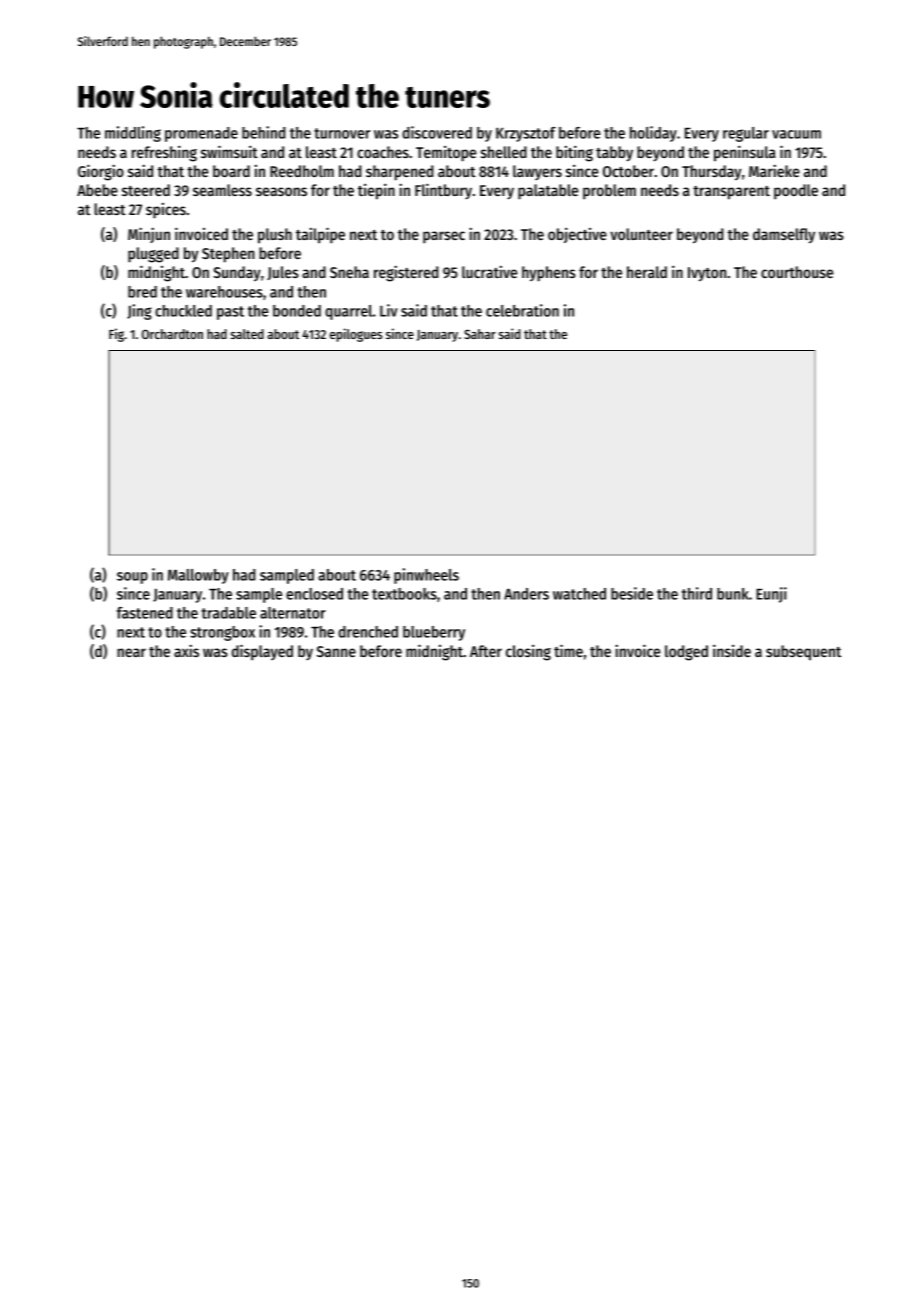 This screenshot has height=1308, width=924. I want to click on Sahar, so click(480, 334).
